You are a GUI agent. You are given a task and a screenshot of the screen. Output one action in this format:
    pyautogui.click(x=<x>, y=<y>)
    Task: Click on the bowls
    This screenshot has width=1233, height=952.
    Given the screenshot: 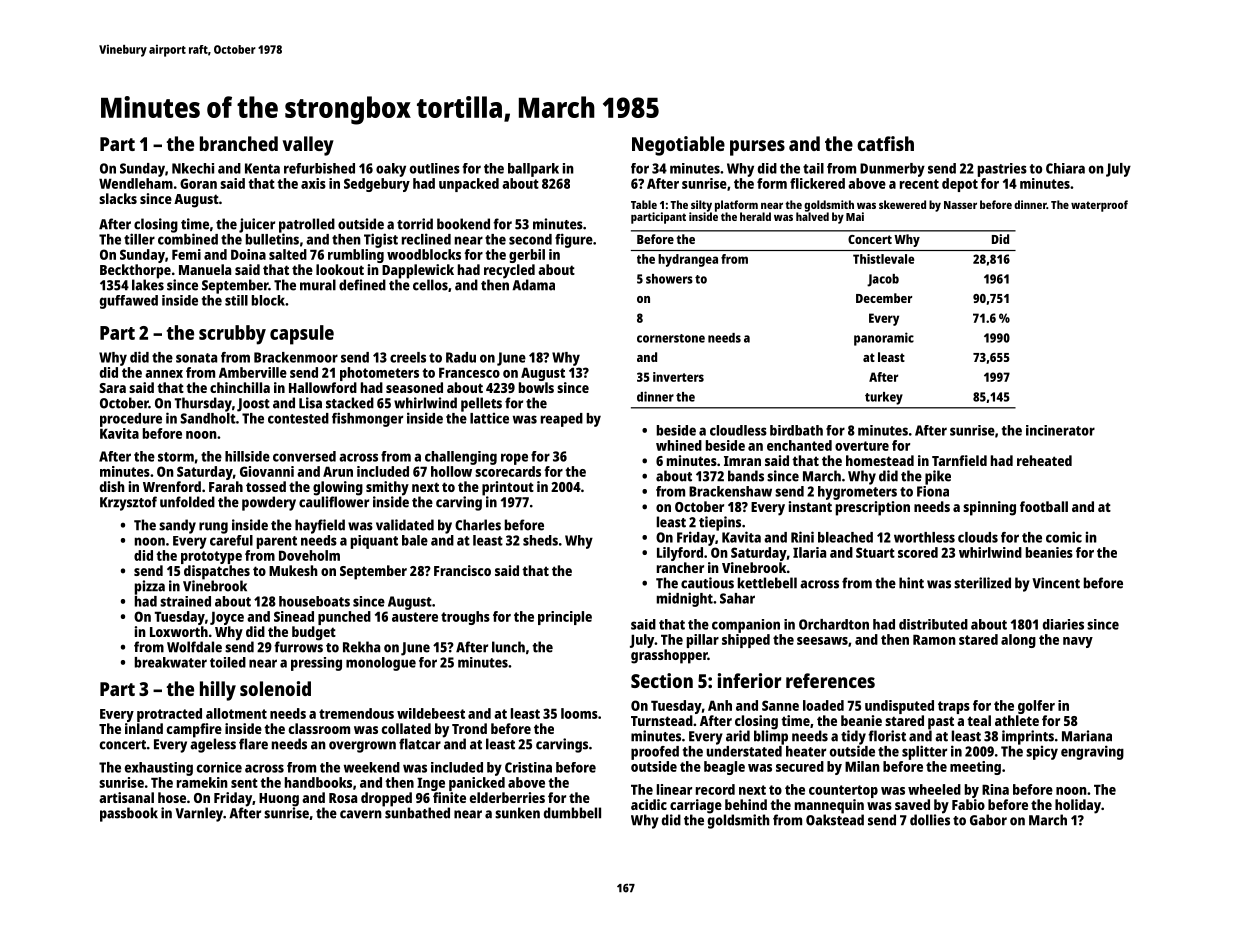 What is the action you would take?
    pyautogui.click(x=536, y=387)
